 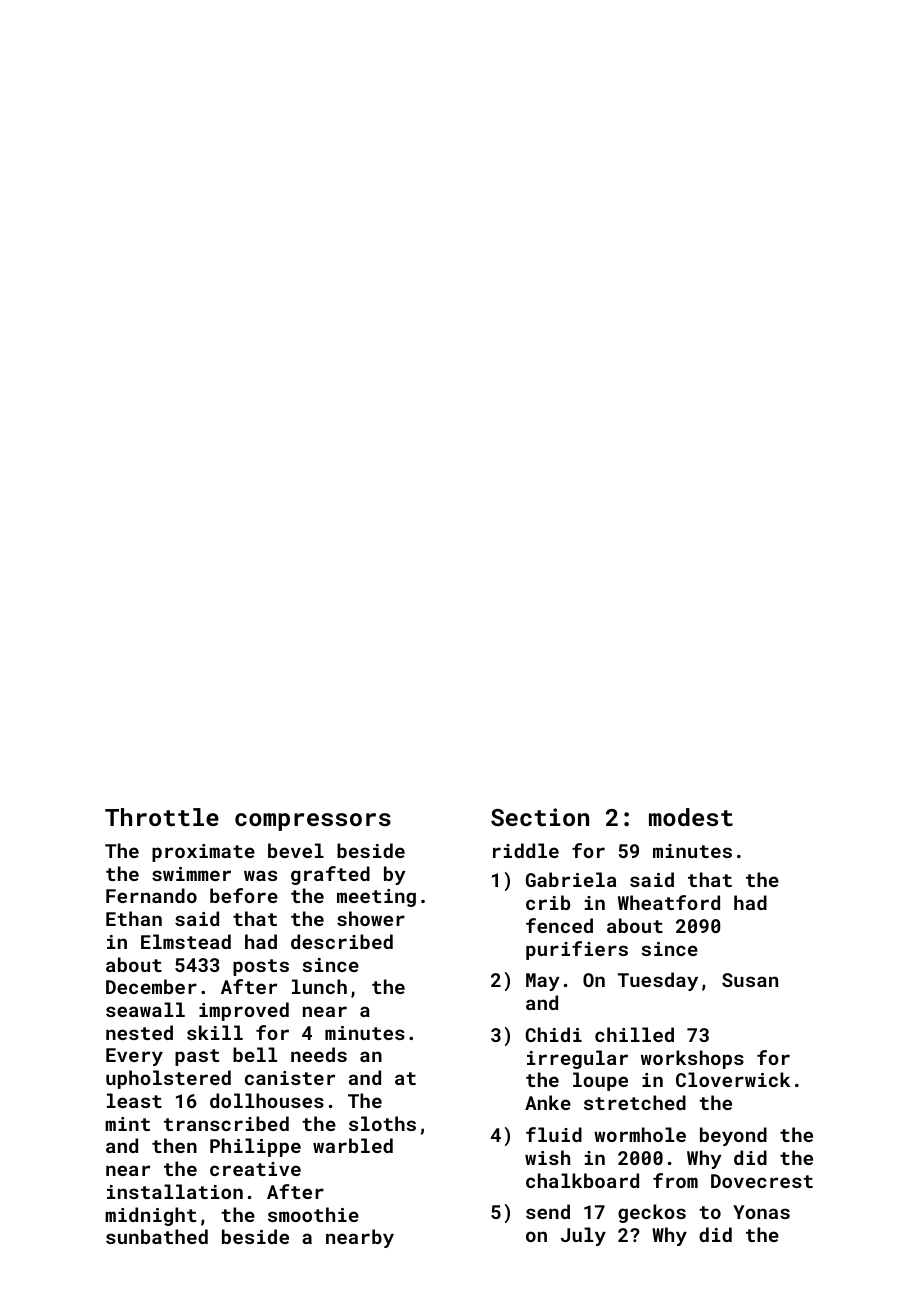 What do you see at coordinates (157, 1236) in the image?
I see `sunbathed` at bounding box center [157, 1236].
